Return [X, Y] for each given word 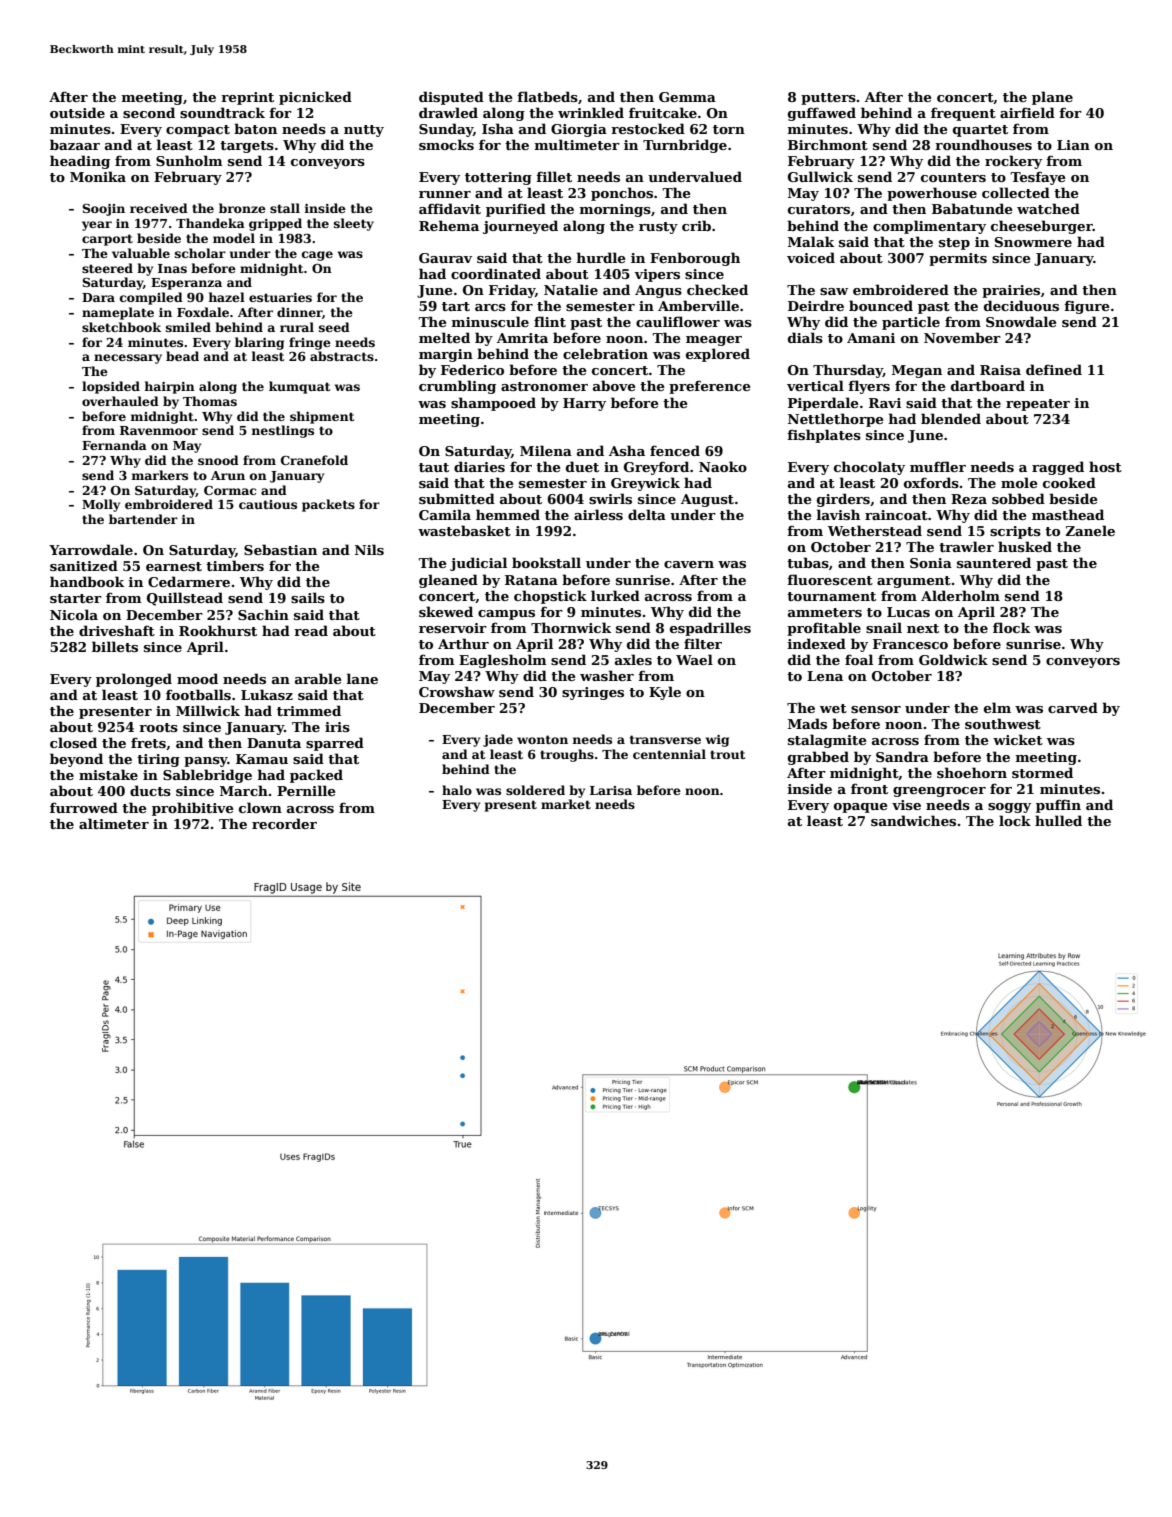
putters [828, 99]
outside [77, 112]
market [566, 804]
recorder [284, 823]
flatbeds [547, 96]
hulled [1058, 820]
